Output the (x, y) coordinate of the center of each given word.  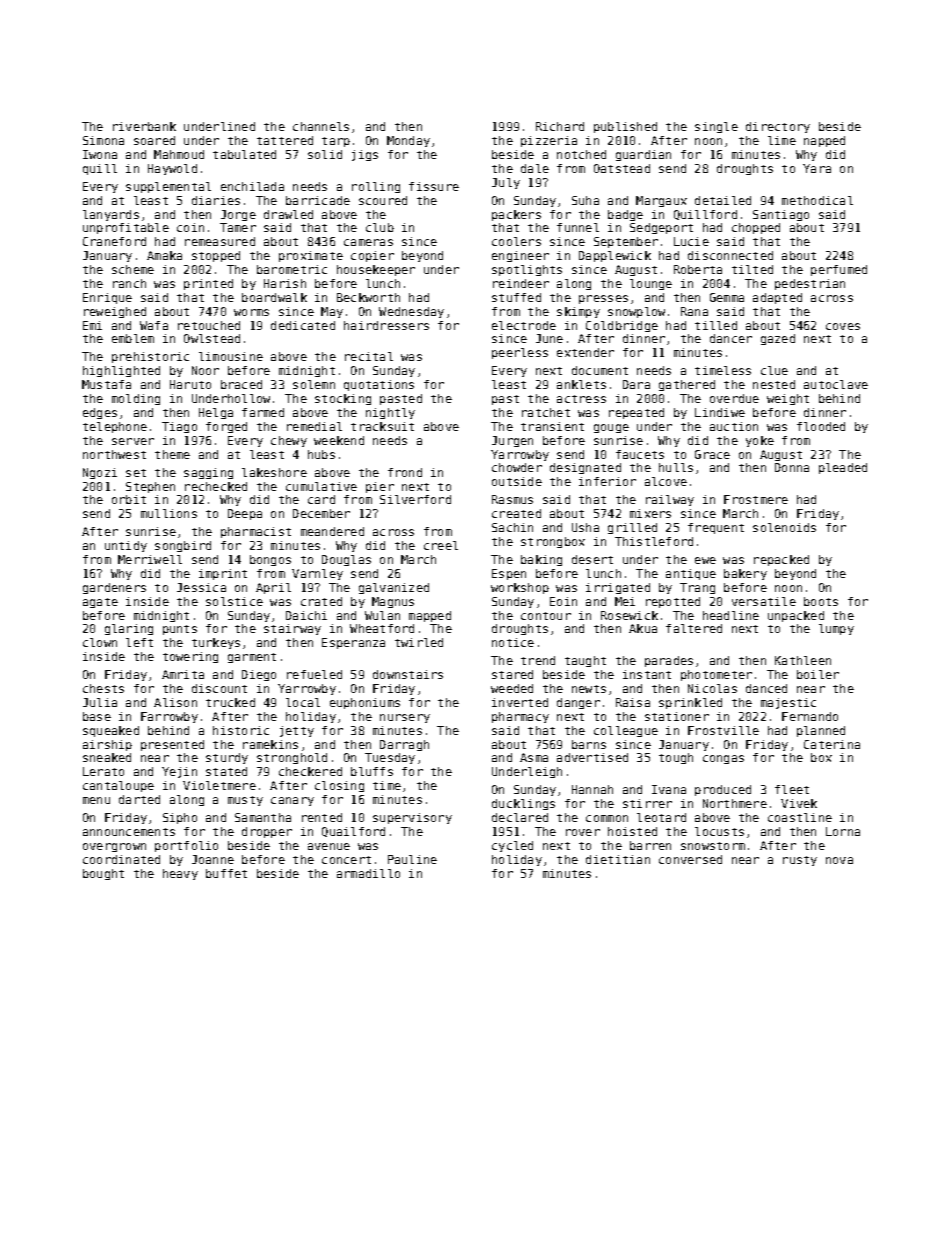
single (716, 127)
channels (321, 126)
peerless (520, 353)
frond (405, 472)
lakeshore (274, 472)
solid (325, 154)
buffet (226, 873)
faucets (640, 454)
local (303, 702)
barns (589, 744)
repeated (636, 413)
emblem (133, 338)
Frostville (723, 730)
